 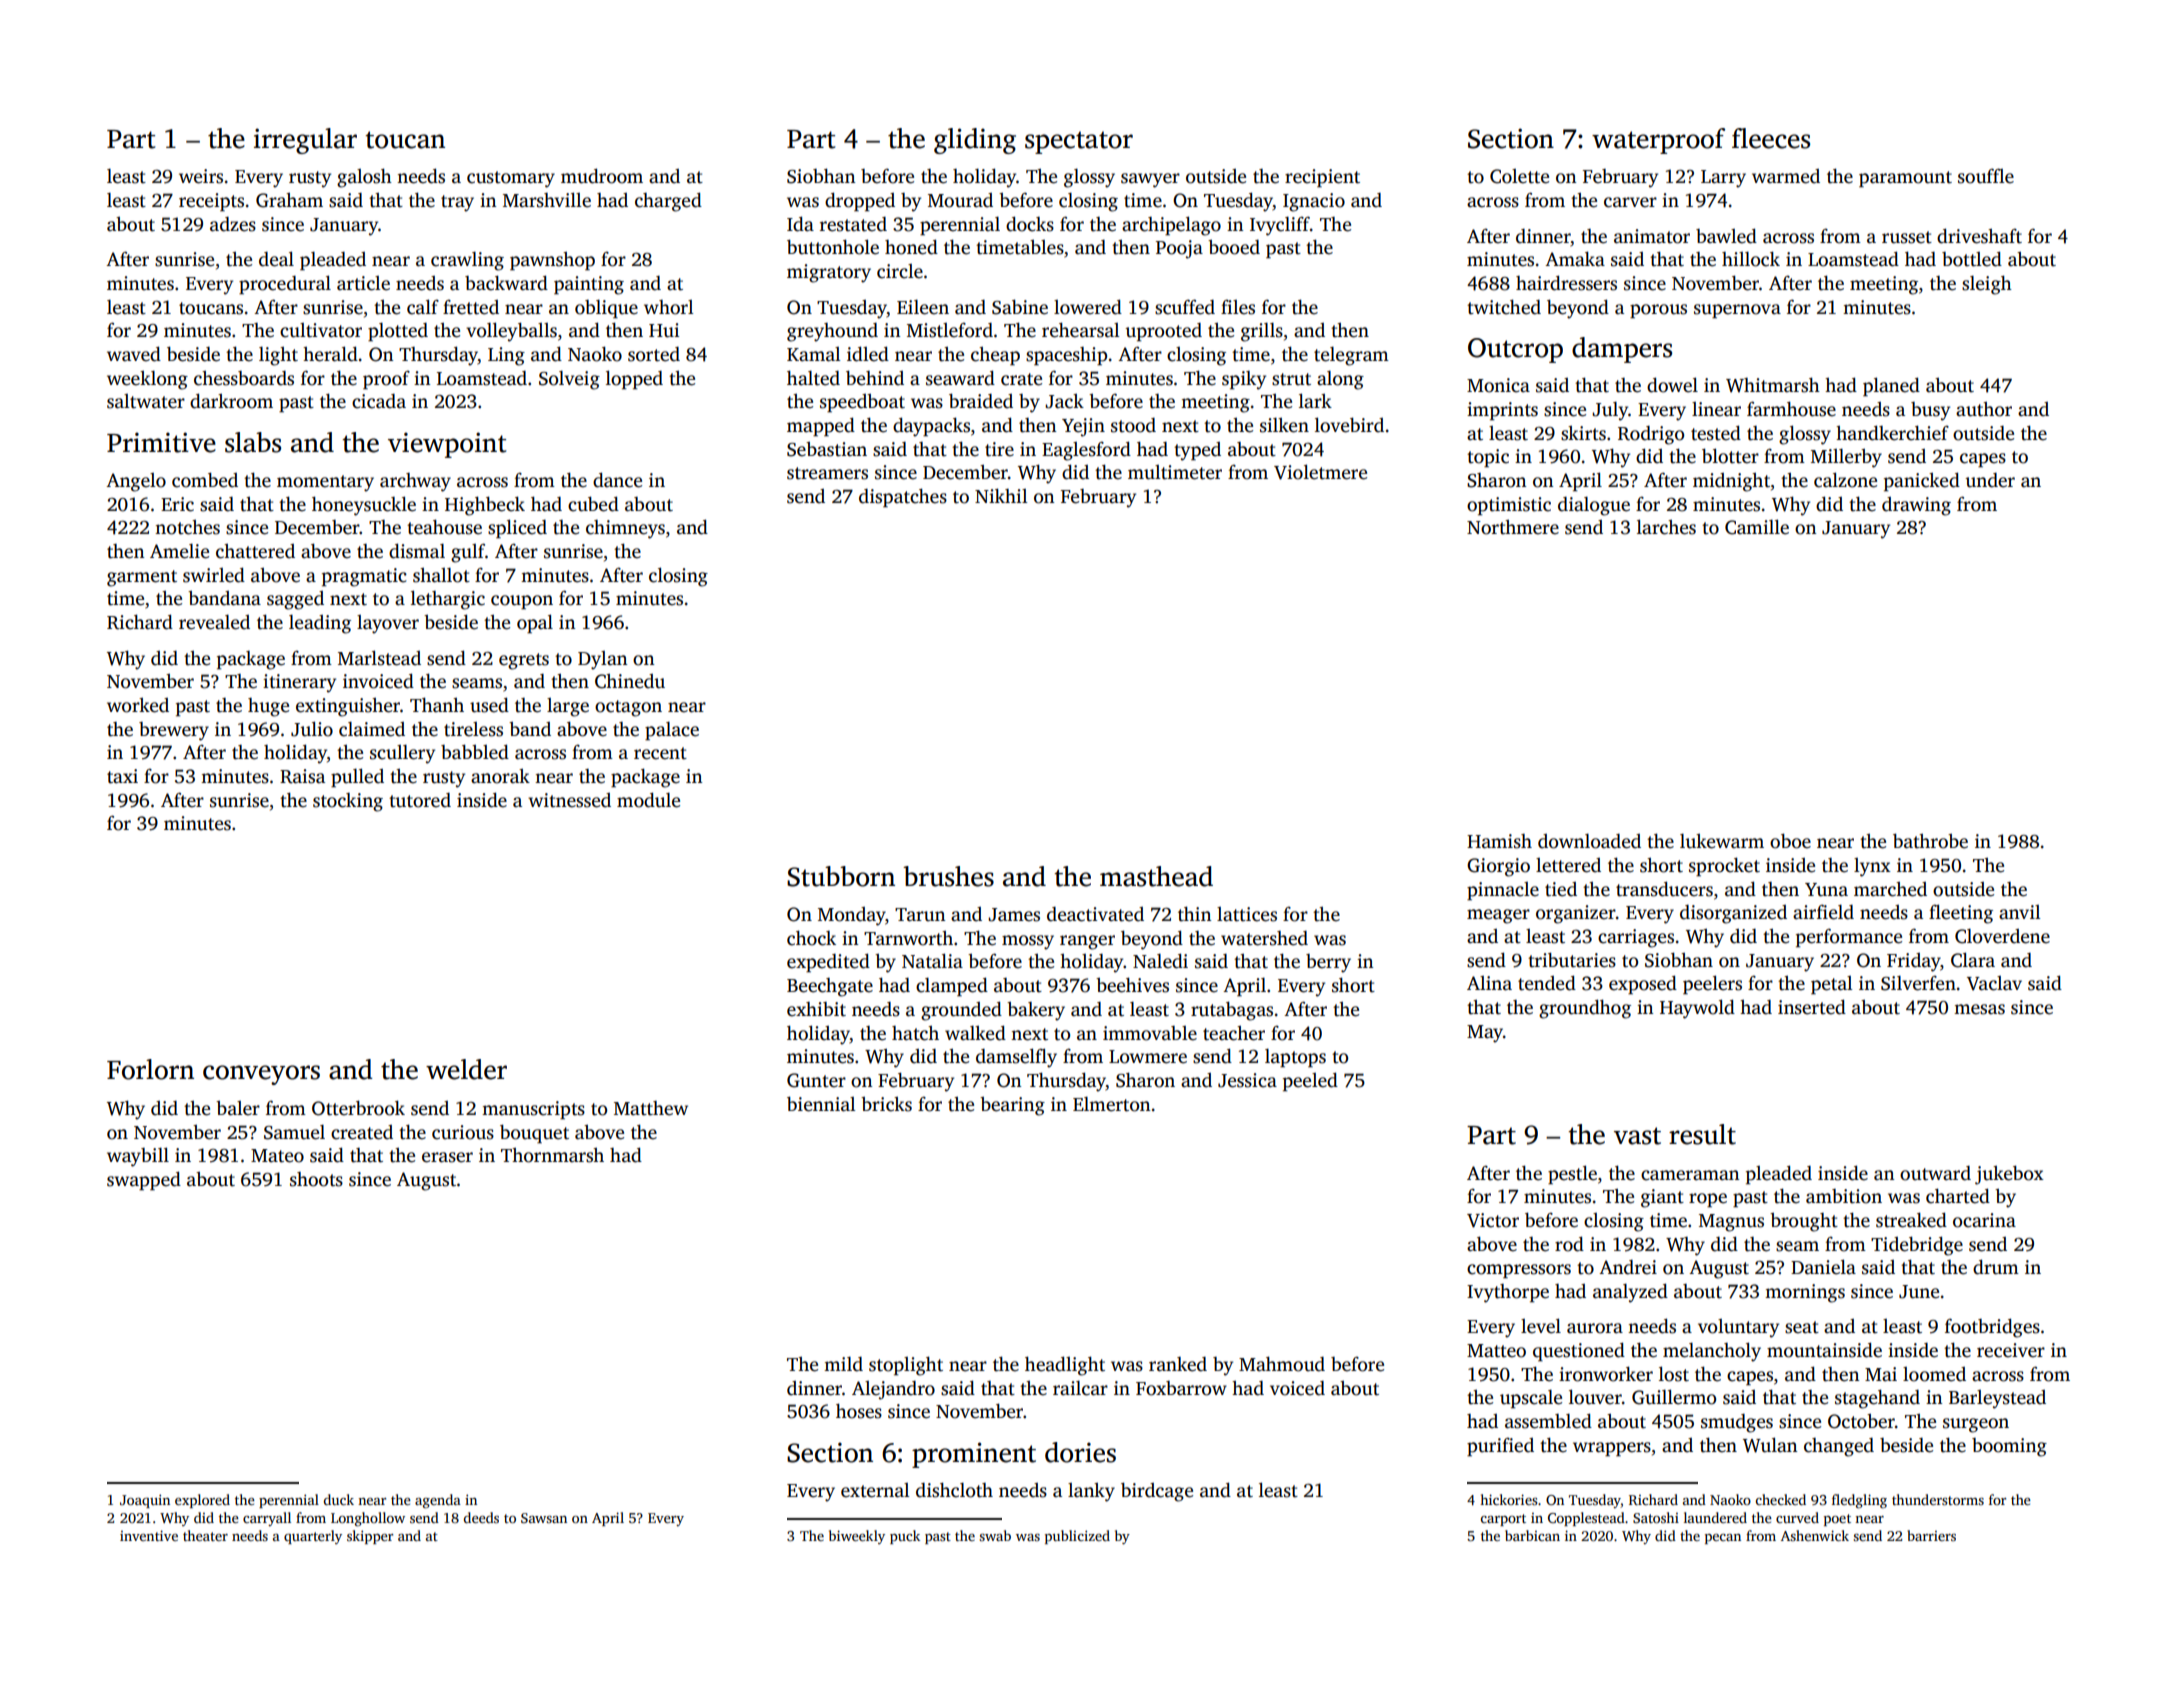 What do you see at coordinates (1066, 356) in the screenshot?
I see `spaceship` at bounding box center [1066, 356].
